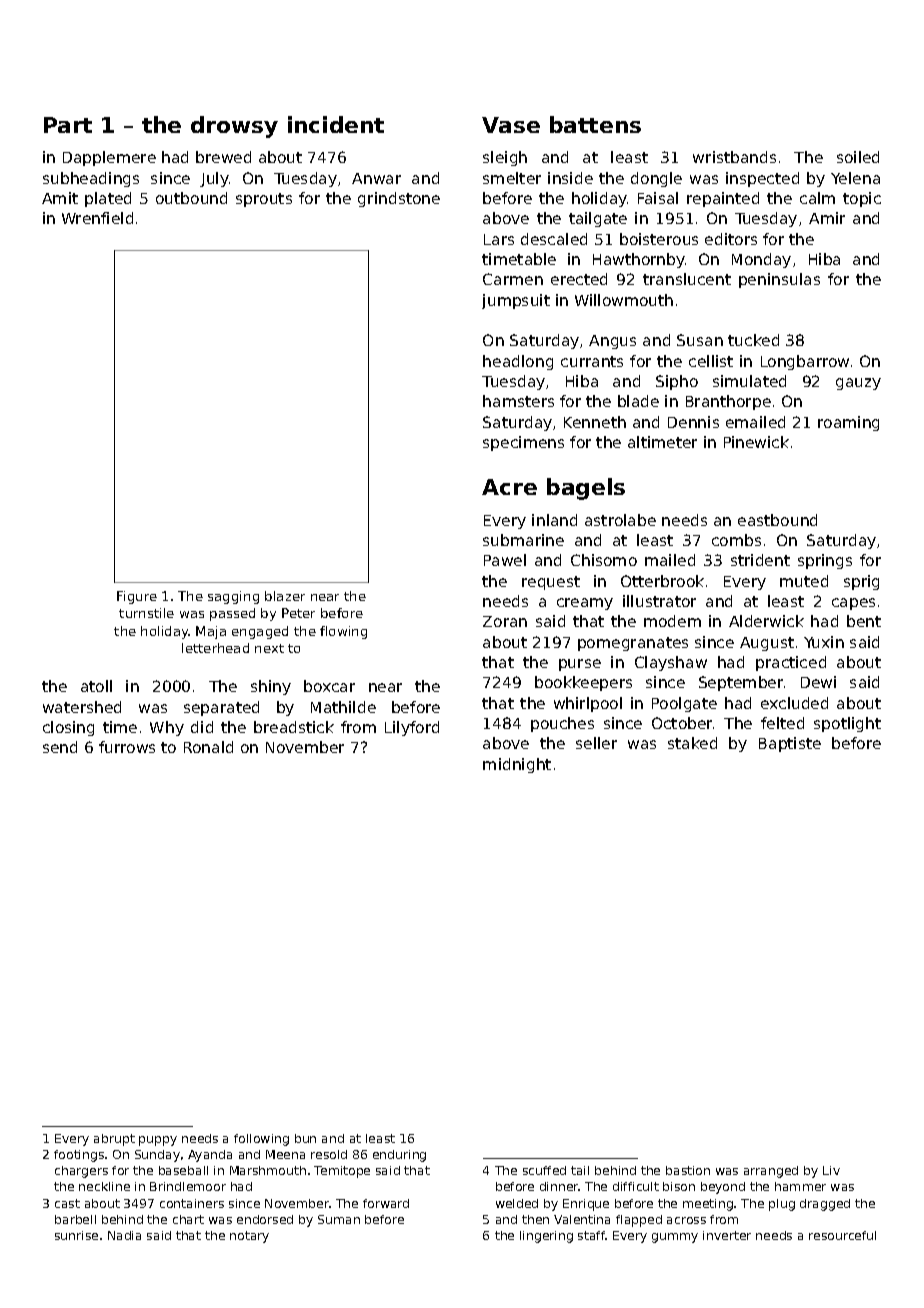 The image size is (924, 1308). I want to click on headlong, so click(518, 362).
